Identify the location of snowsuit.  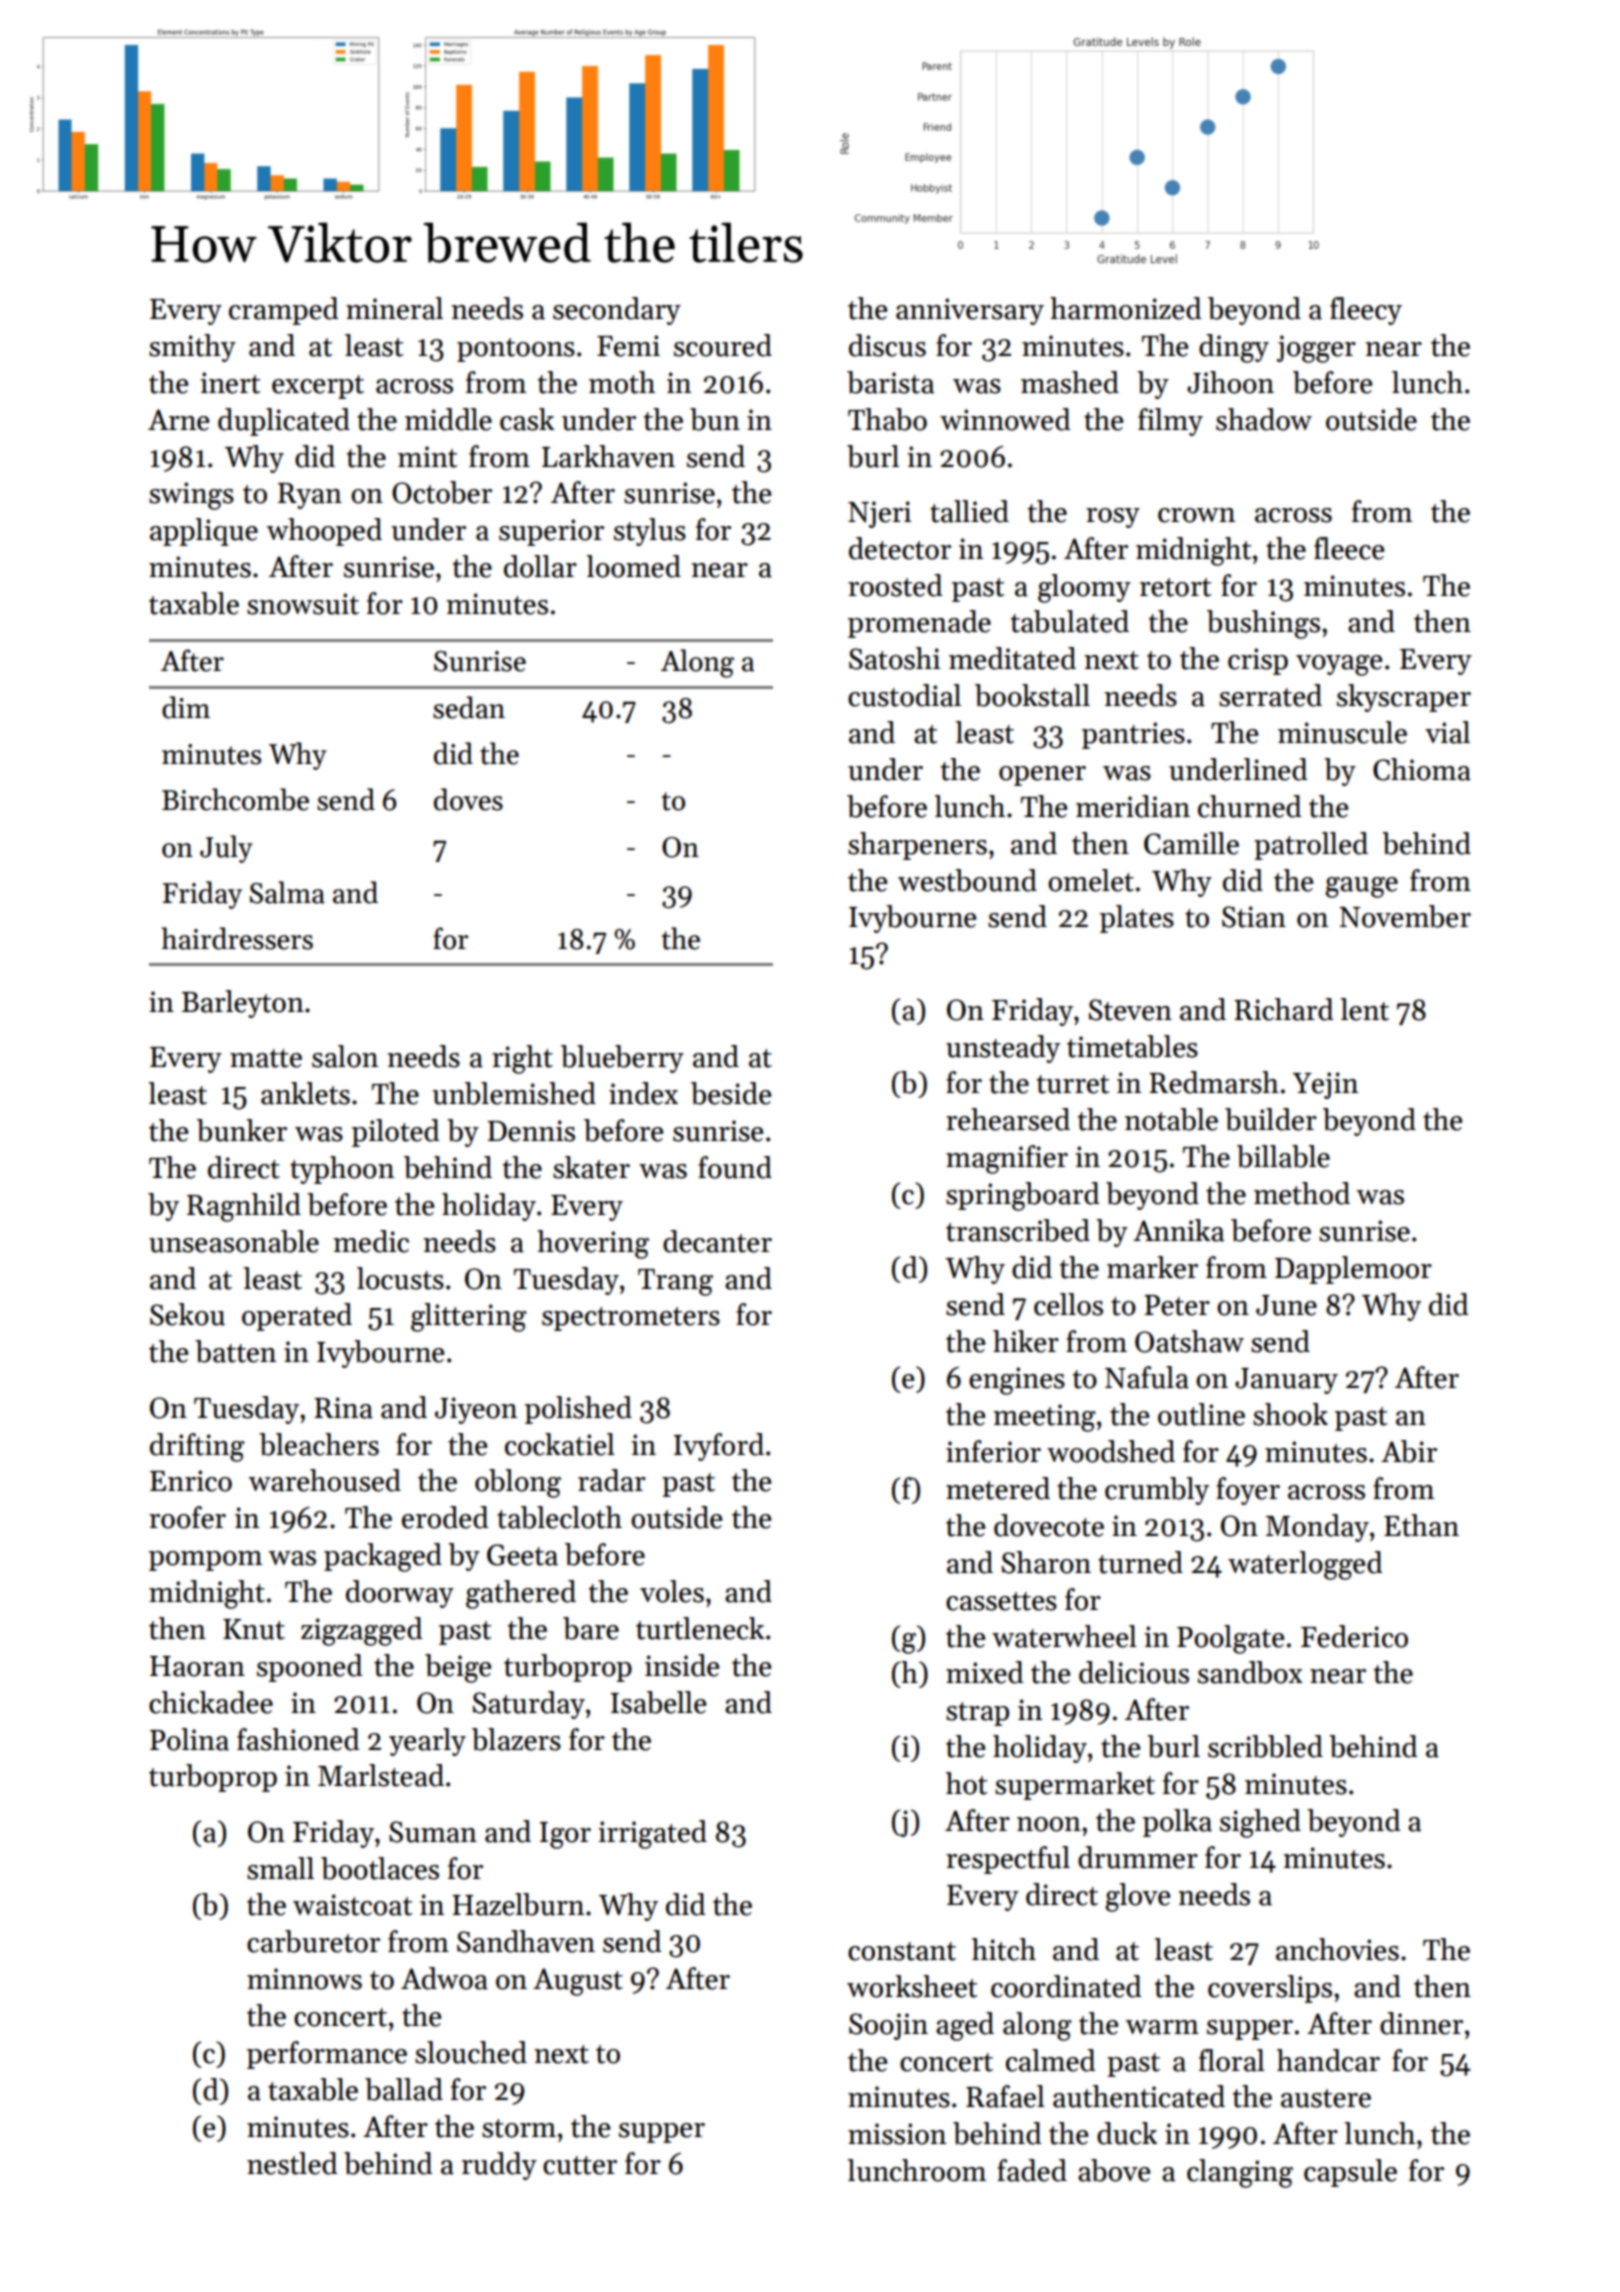
(303, 604).
